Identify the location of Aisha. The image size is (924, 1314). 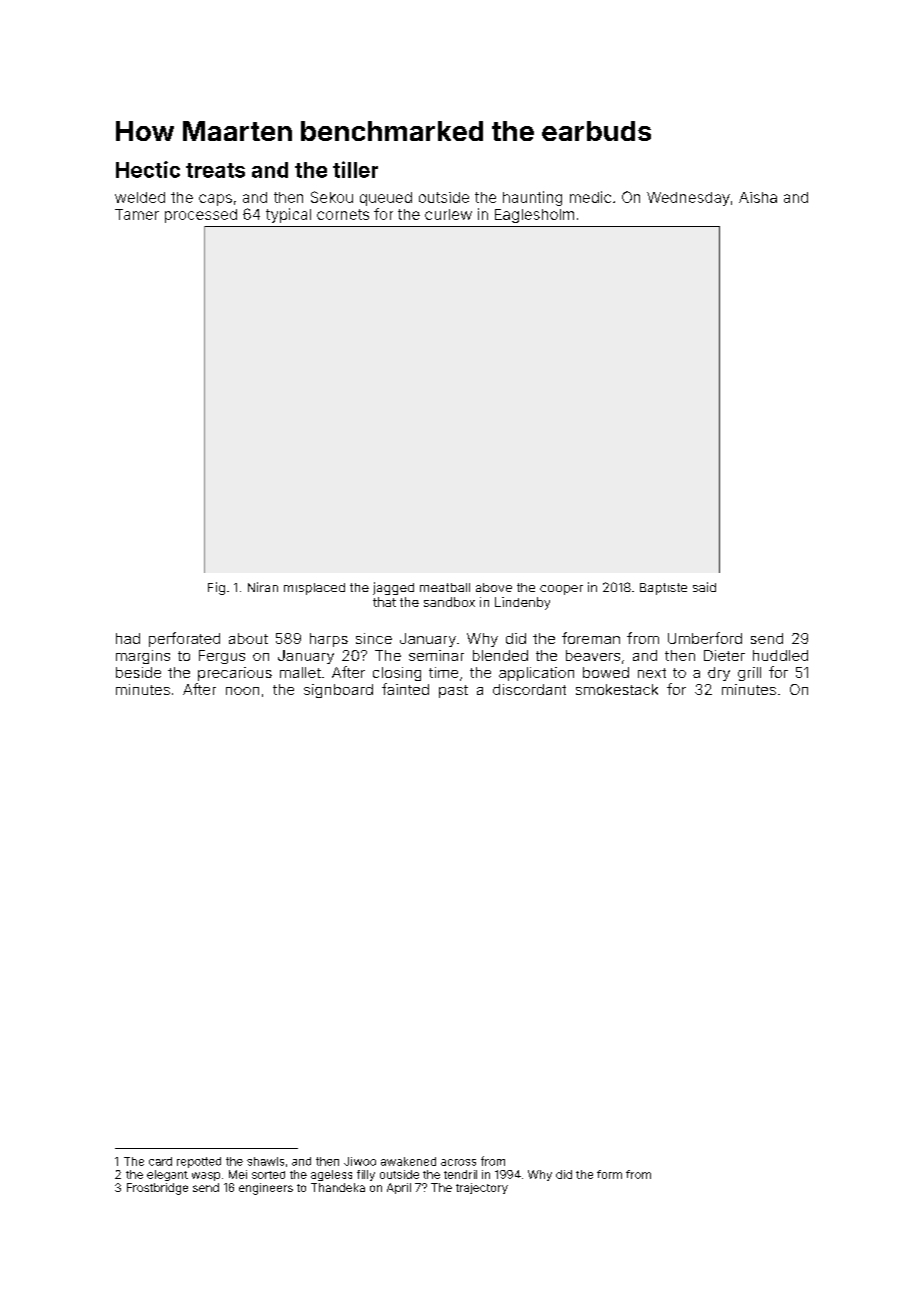
(758, 197).
